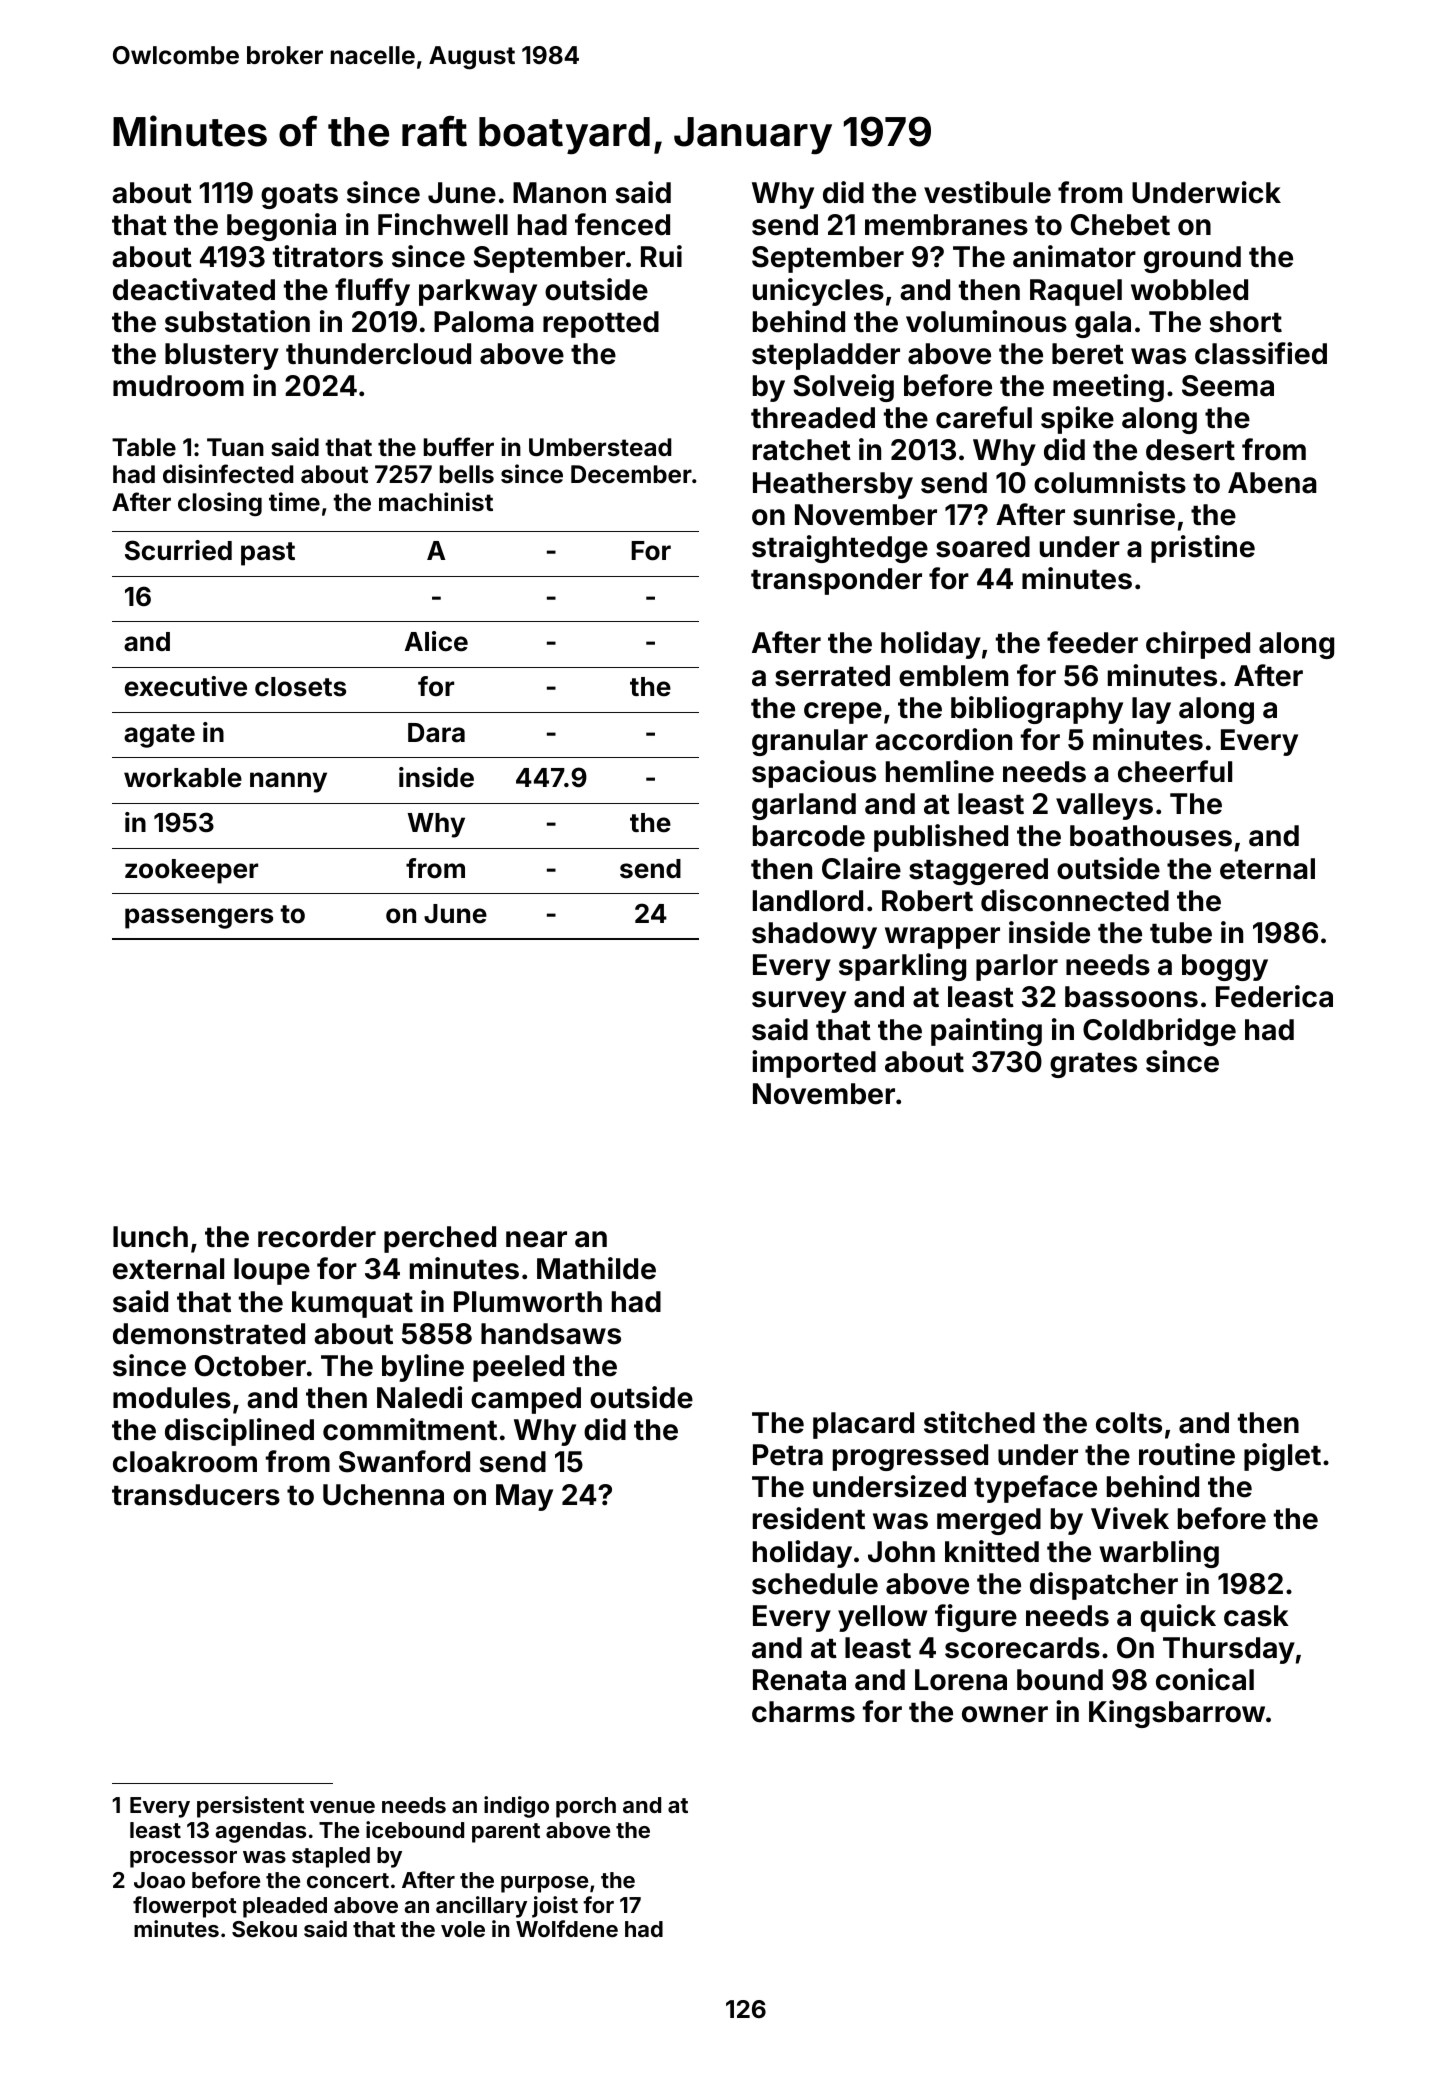 The width and height of the screenshot is (1450, 2100). I want to click on fenced, so click(622, 224).
